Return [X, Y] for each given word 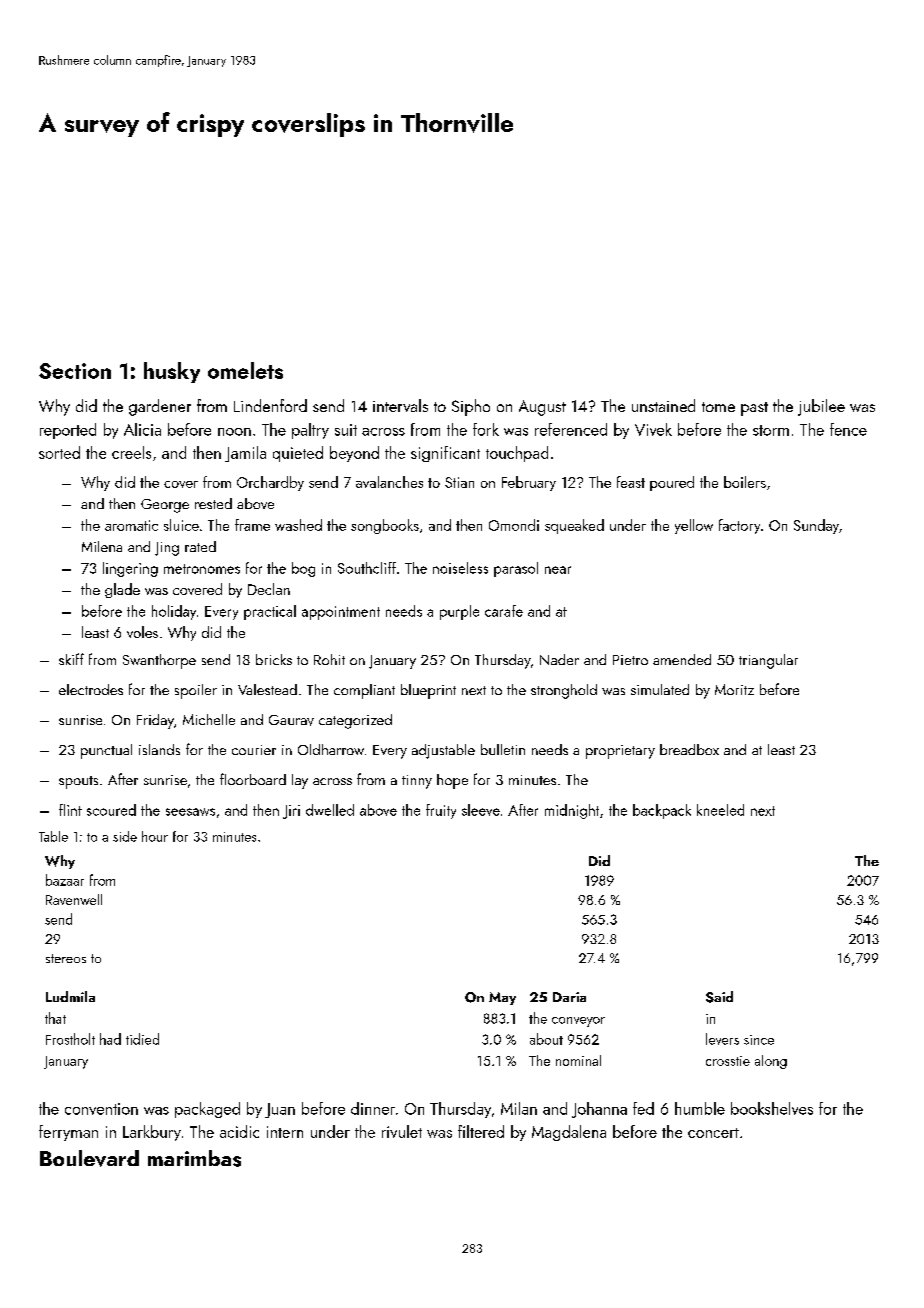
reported [68, 431]
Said [719, 997]
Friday [155, 721]
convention [101, 1109]
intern [285, 1132]
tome [718, 407]
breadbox [689, 749]
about [546, 1039]
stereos [66, 958]
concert [713, 1133]
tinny [417, 782]
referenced [571, 429]
